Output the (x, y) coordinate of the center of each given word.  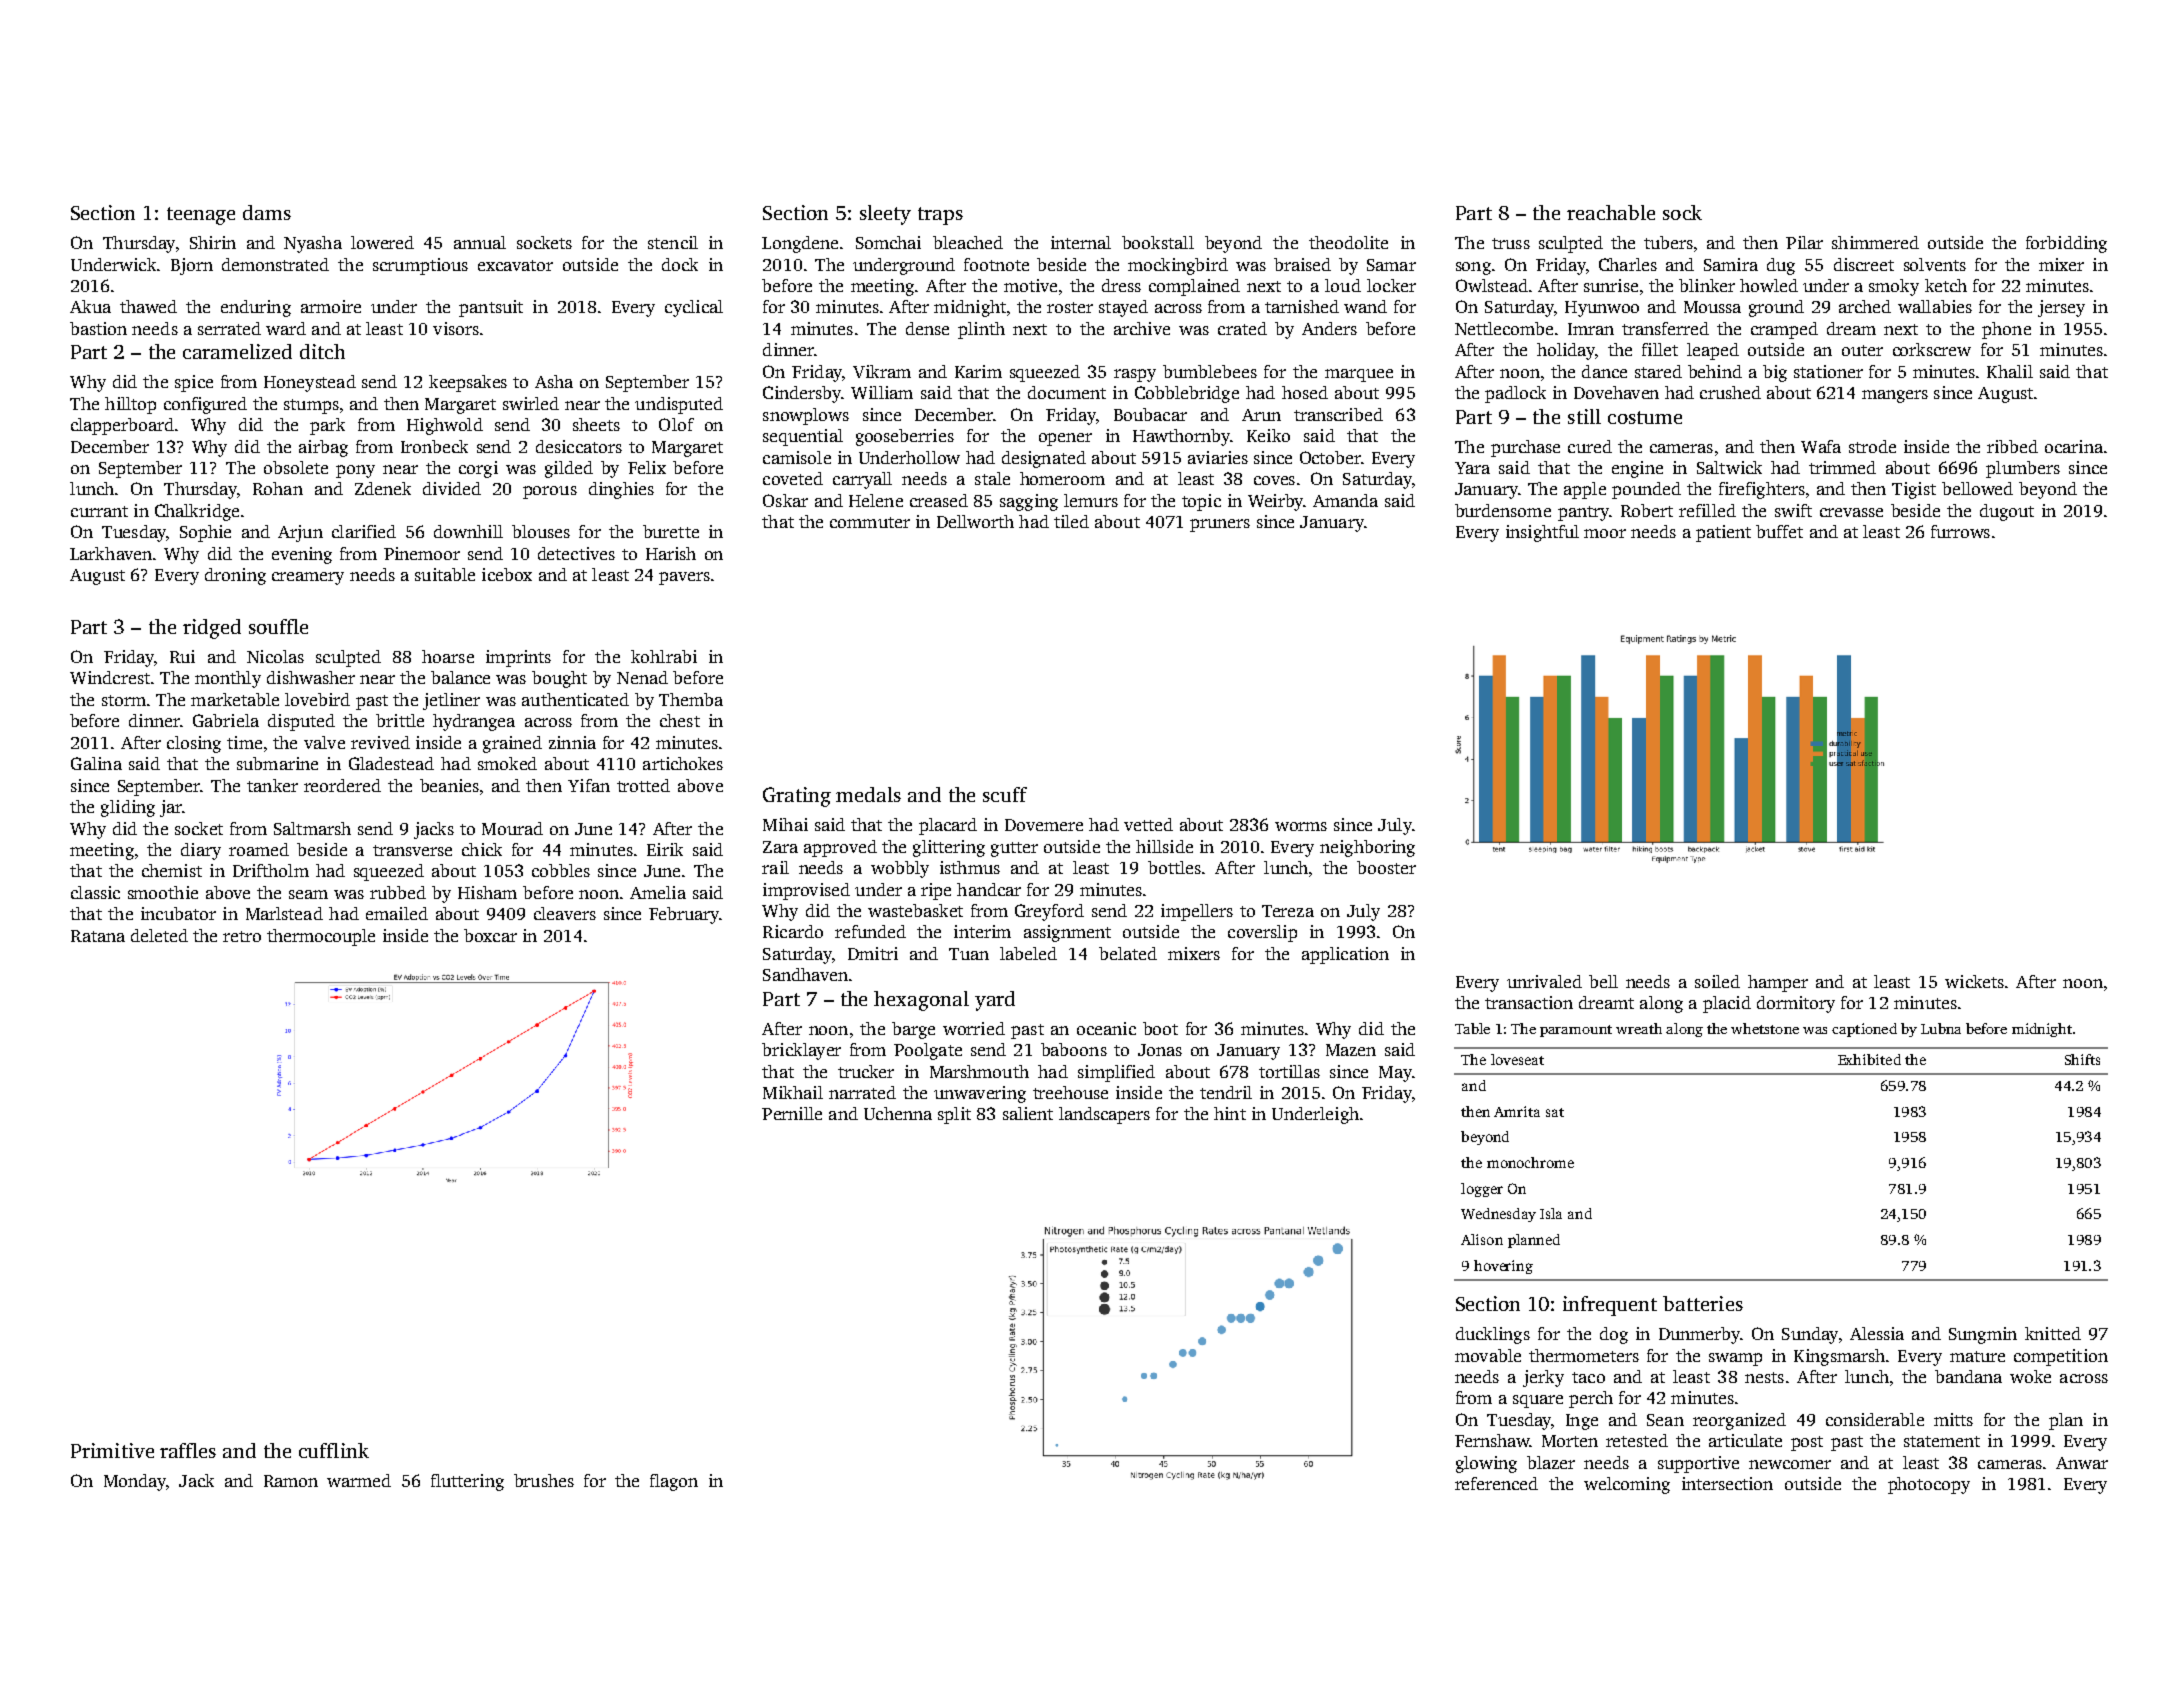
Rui (182, 656)
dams (267, 212)
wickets (1974, 981)
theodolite (1348, 242)
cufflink (334, 1450)
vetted (1148, 824)
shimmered (1875, 242)
